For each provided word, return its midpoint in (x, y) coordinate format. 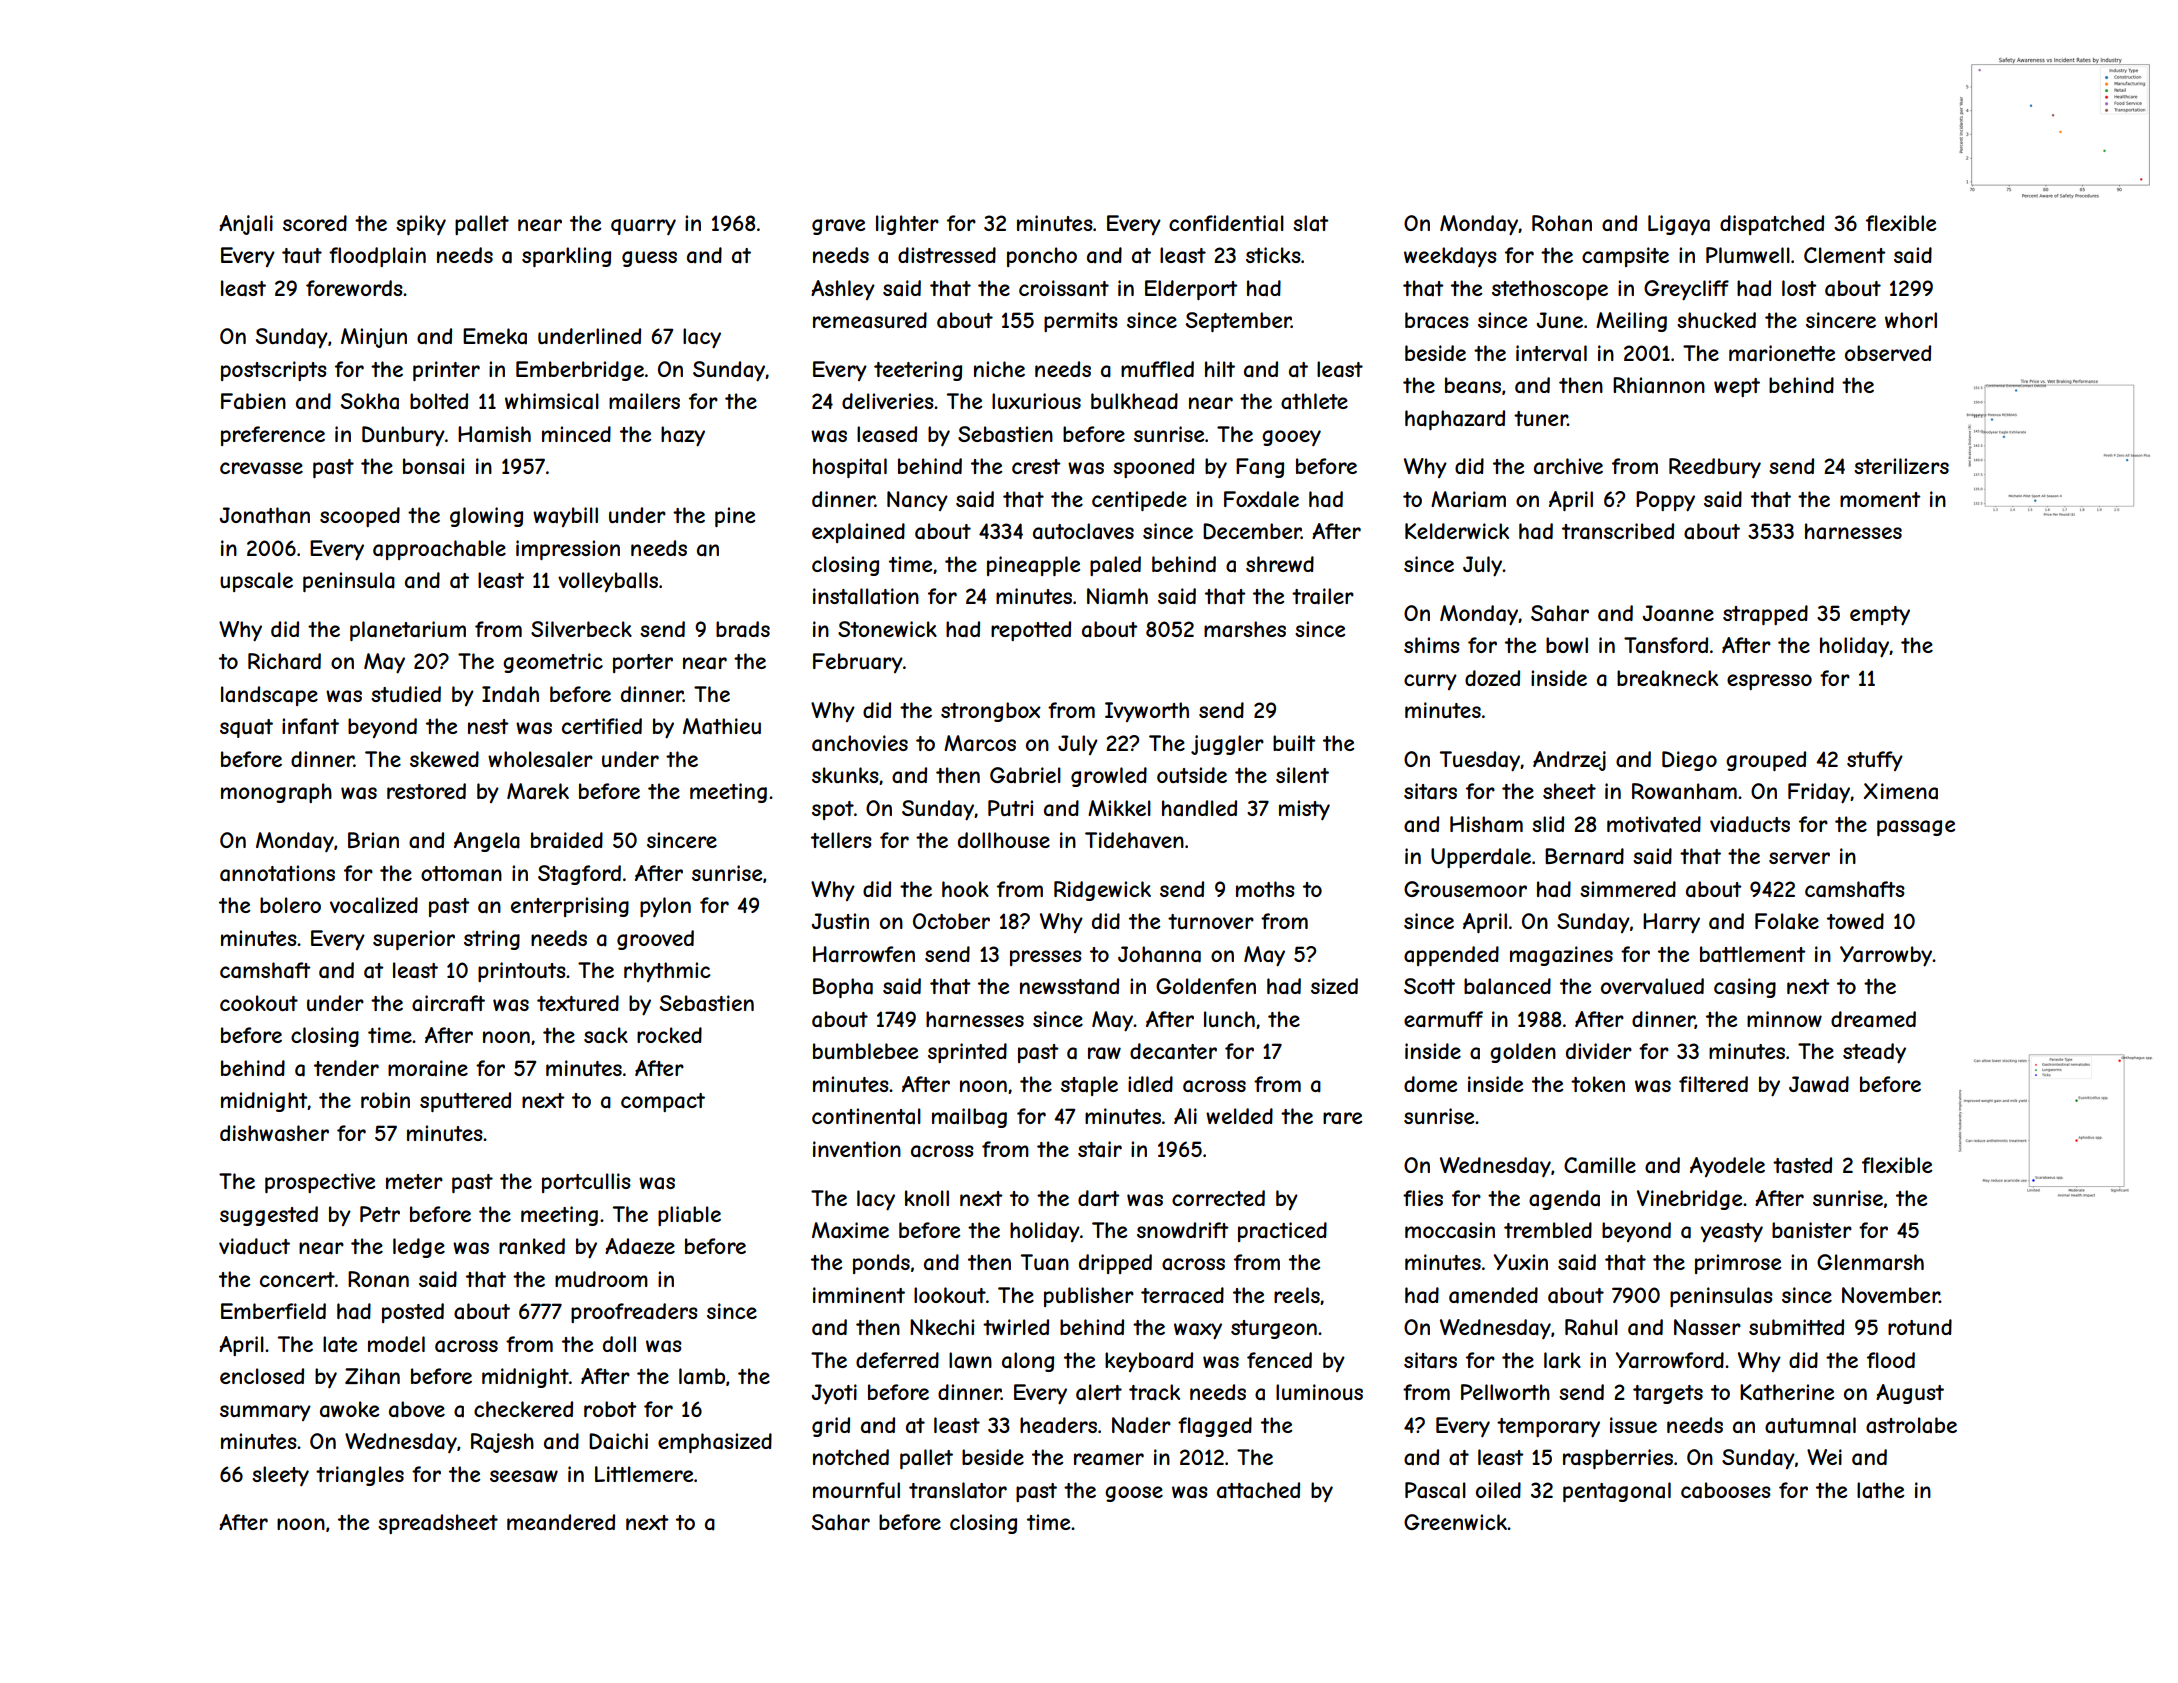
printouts (522, 972)
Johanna (1159, 954)
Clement (1845, 255)
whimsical (552, 401)
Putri (1010, 808)
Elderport (1191, 290)
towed (1855, 921)
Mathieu (722, 726)
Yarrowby (1886, 956)
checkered (523, 1409)
